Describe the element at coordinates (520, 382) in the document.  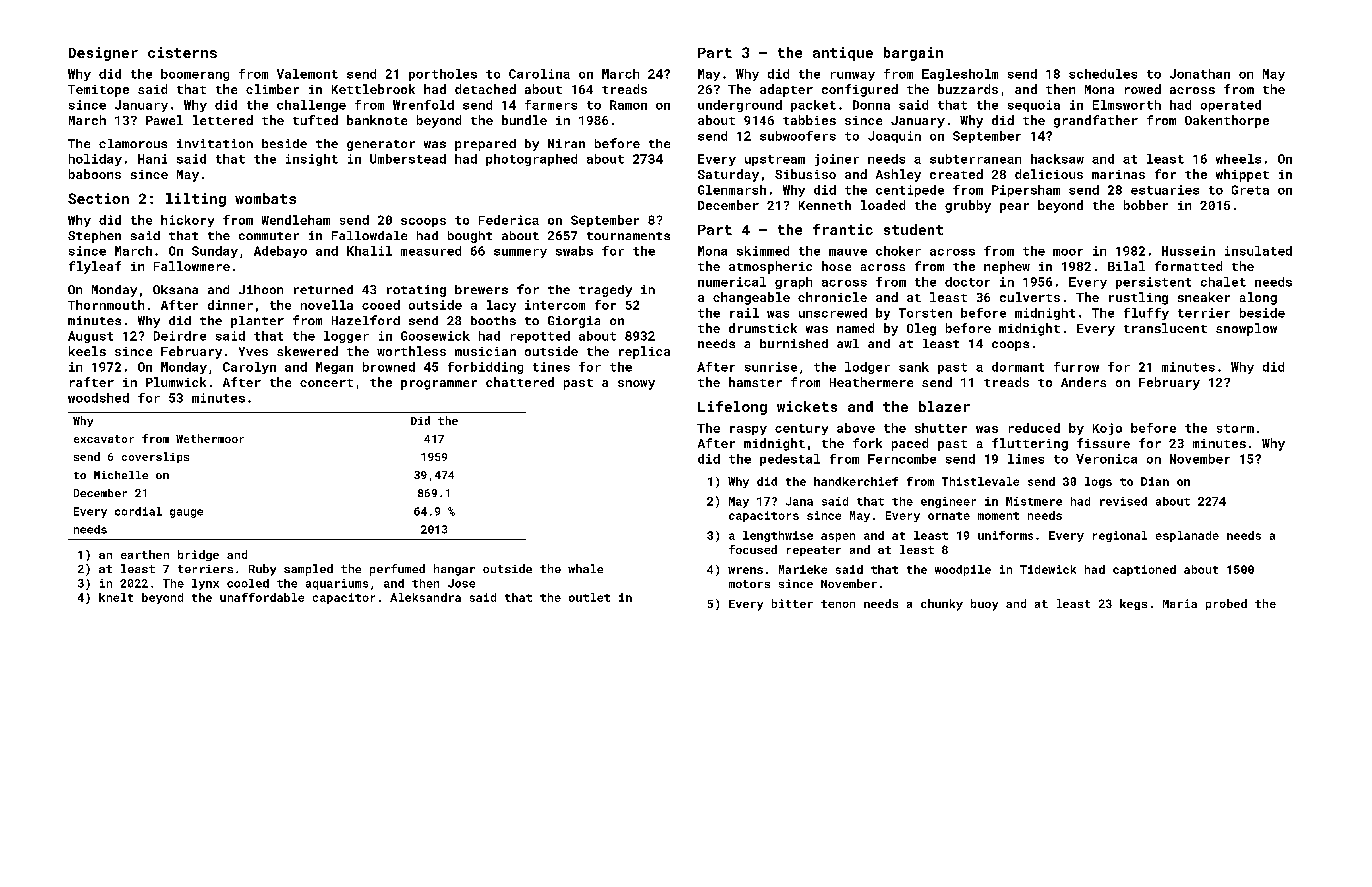
I see `chattered` at that location.
